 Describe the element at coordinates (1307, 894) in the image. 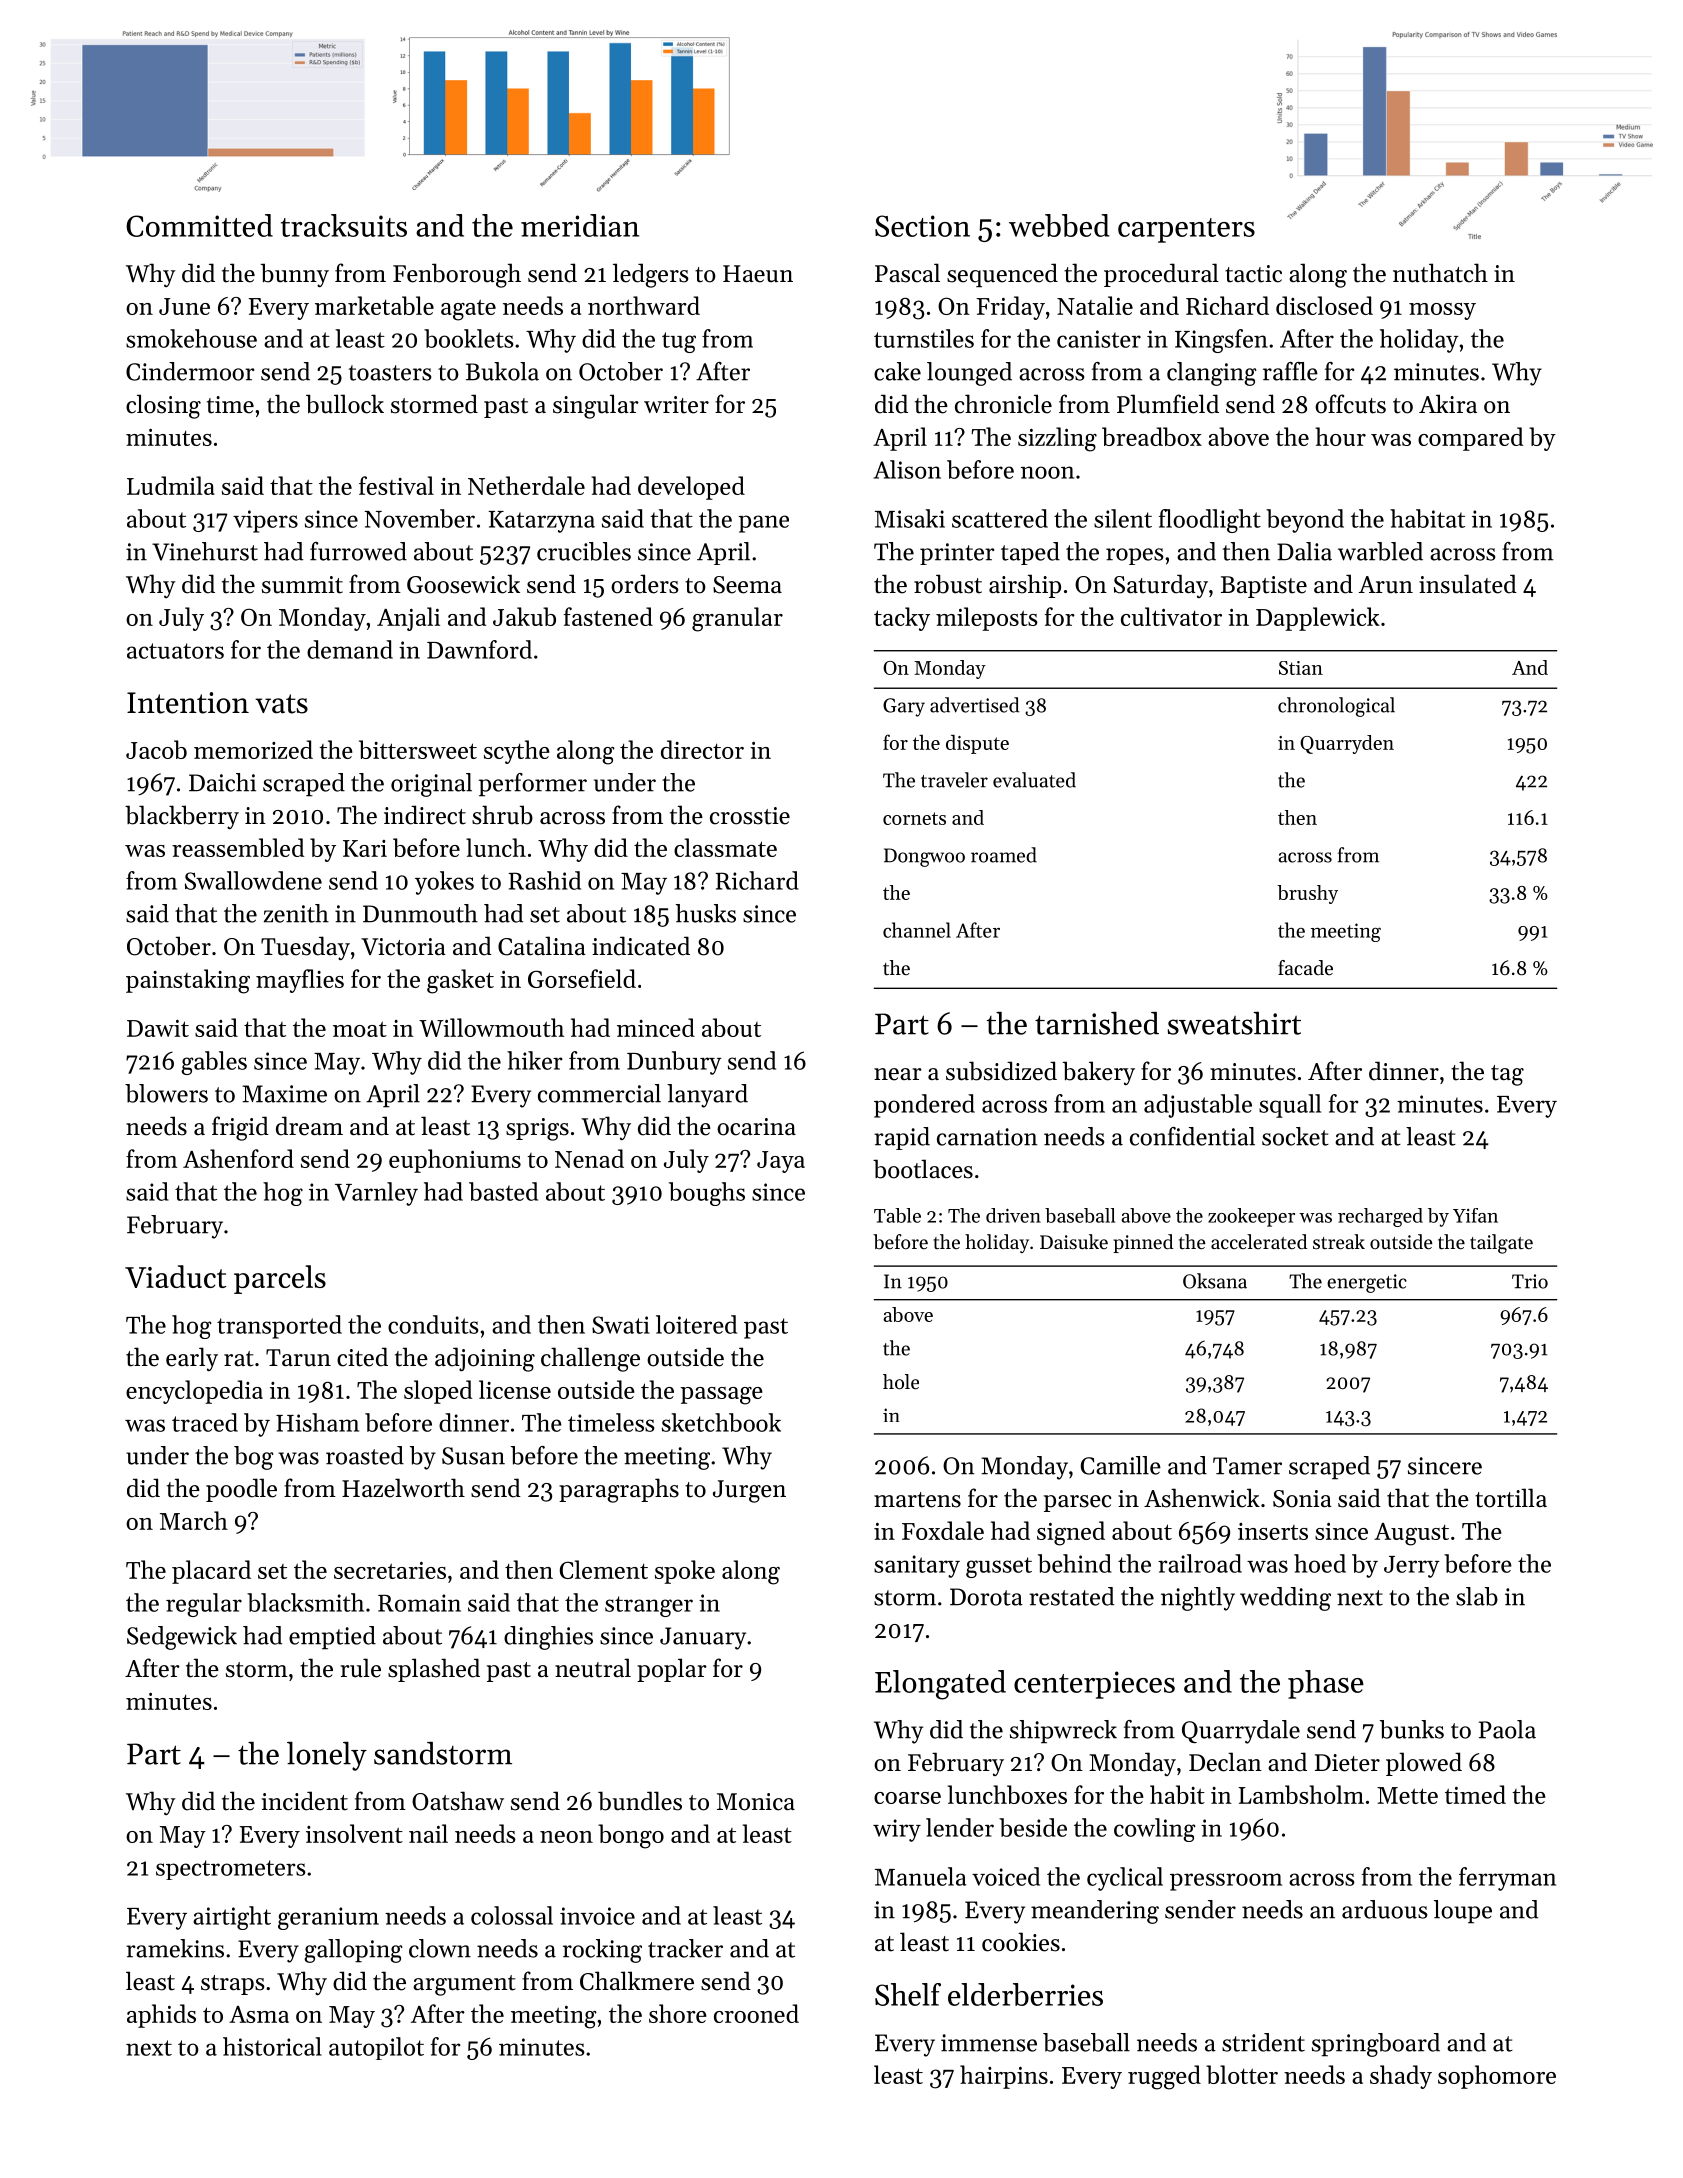

I see `brushy` at that location.
